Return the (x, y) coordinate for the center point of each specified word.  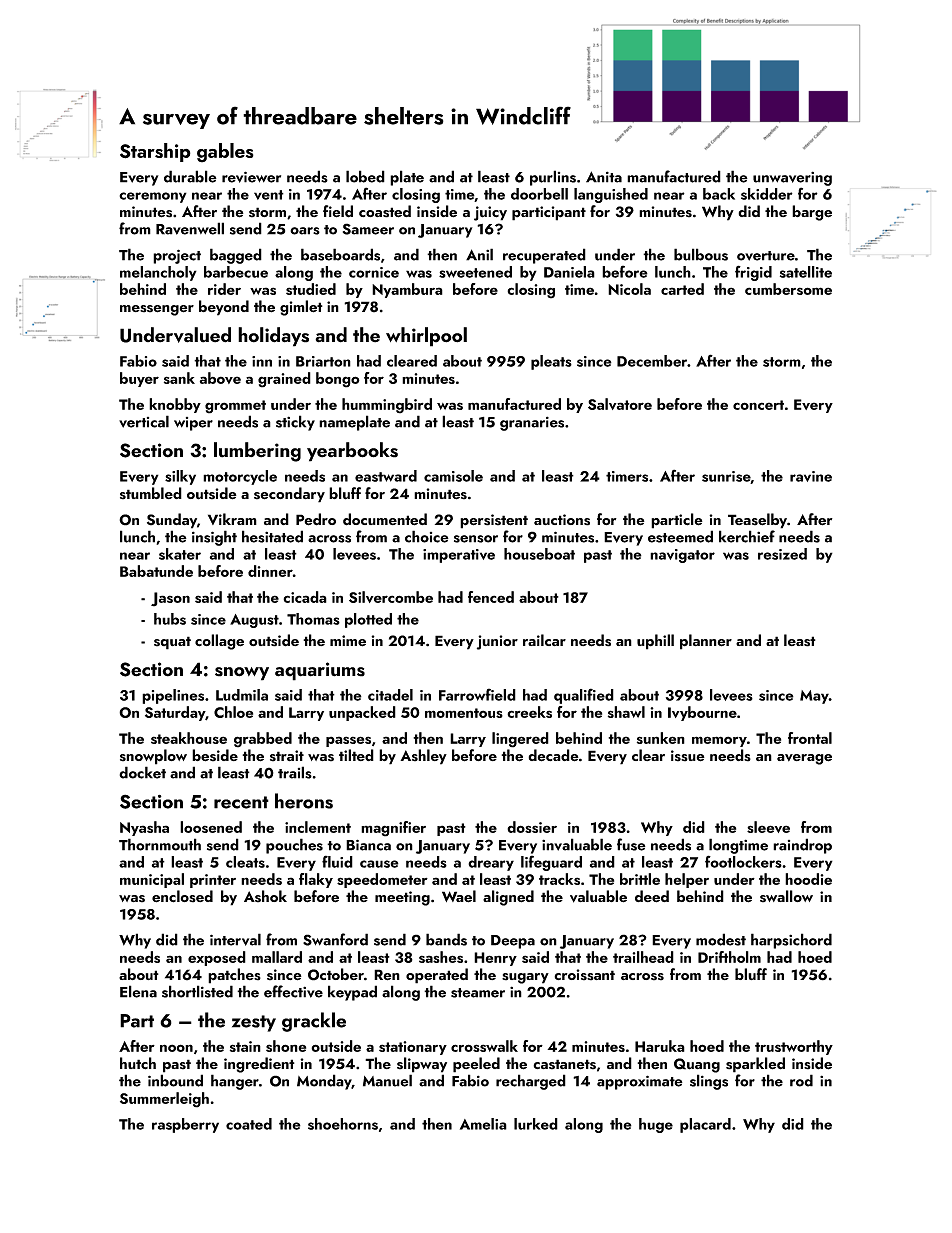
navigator (682, 556)
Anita (604, 177)
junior (497, 642)
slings (709, 1082)
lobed (365, 176)
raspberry (185, 1125)
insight (214, 538)
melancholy (158, 273)
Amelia (483, 1124)
